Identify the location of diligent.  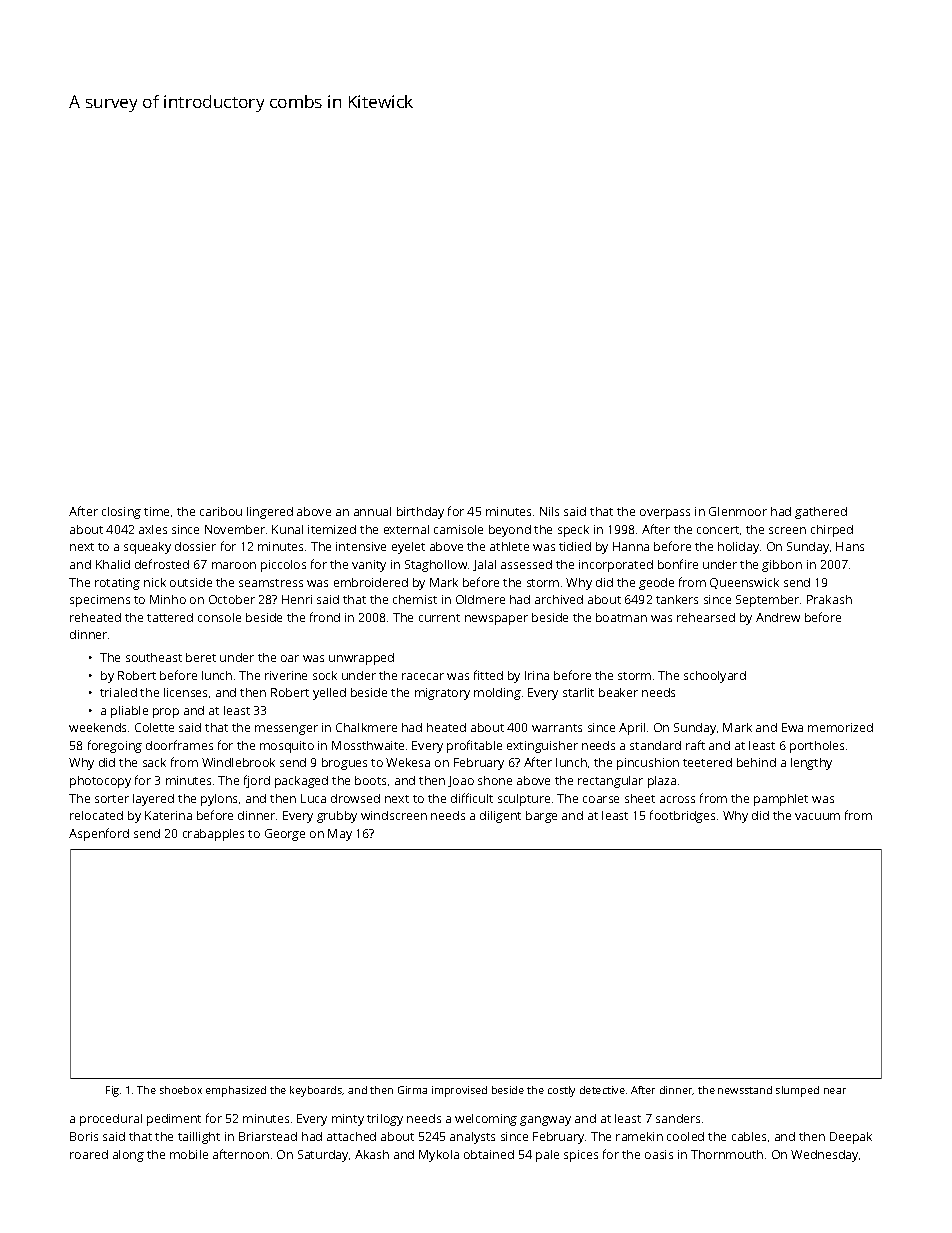
(500, 817).
